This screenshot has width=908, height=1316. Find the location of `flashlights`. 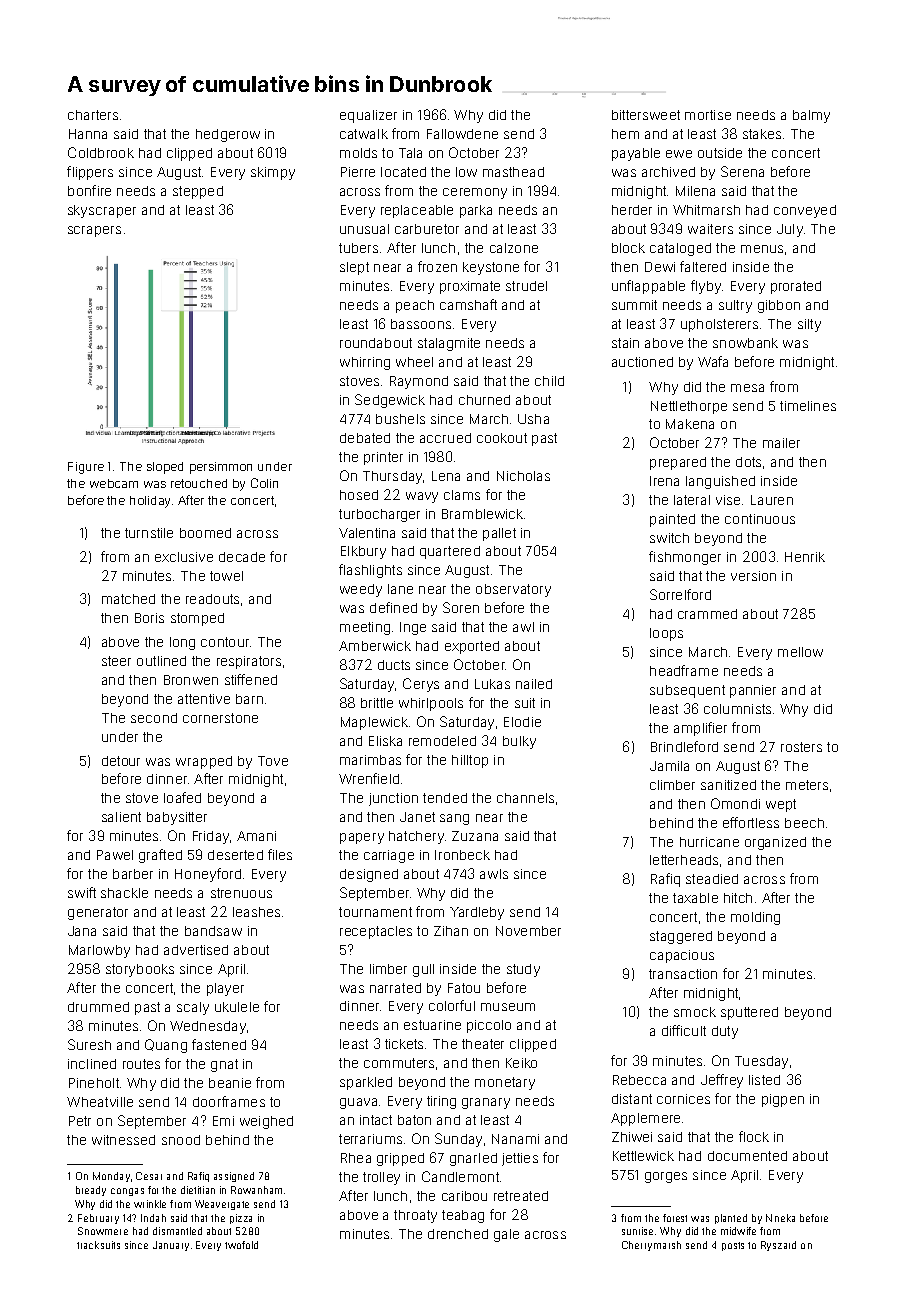

flashlights is located at coordinates (370, 571).
